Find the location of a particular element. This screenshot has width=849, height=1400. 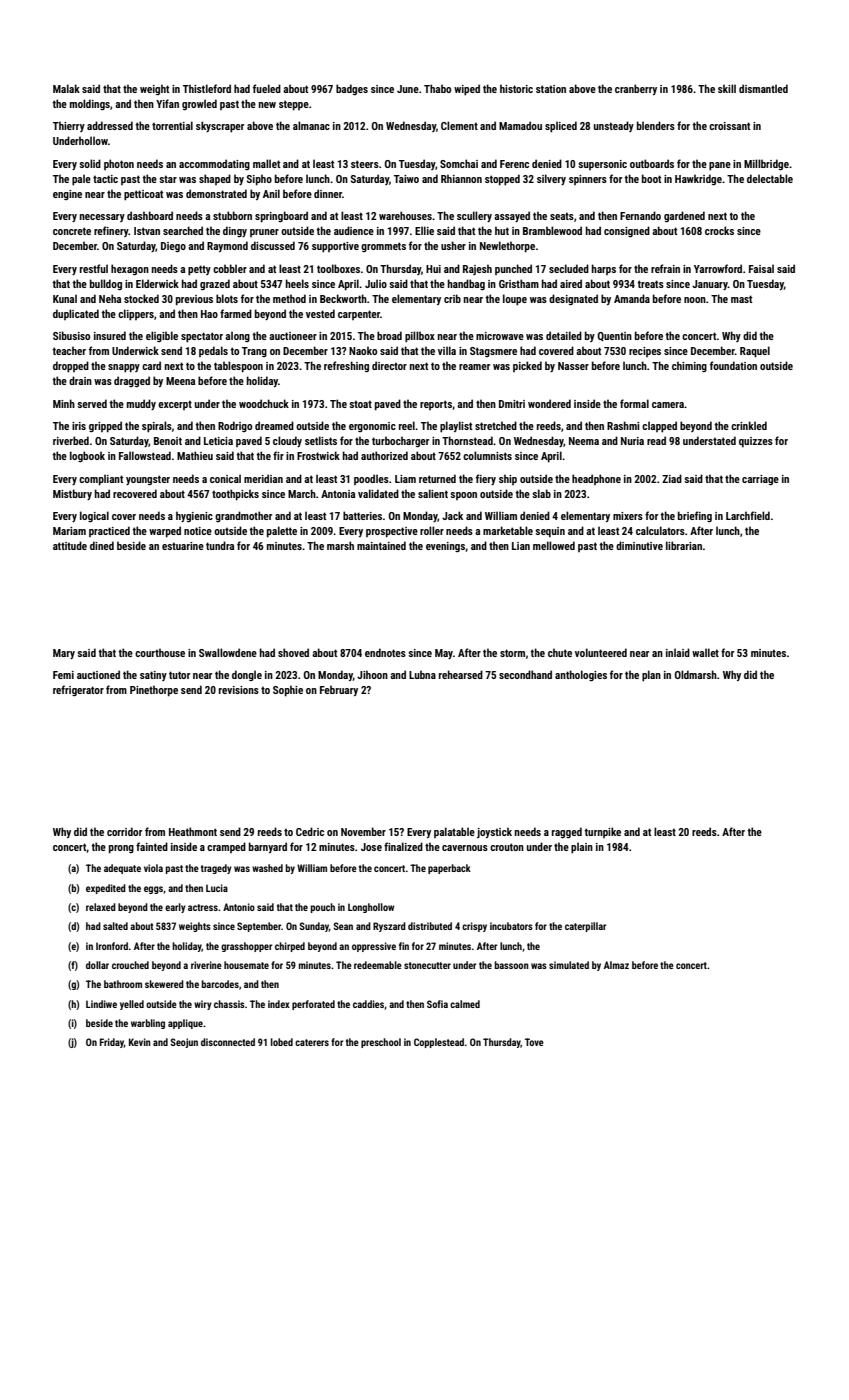

eggs is located at coordinates (153, 890).
